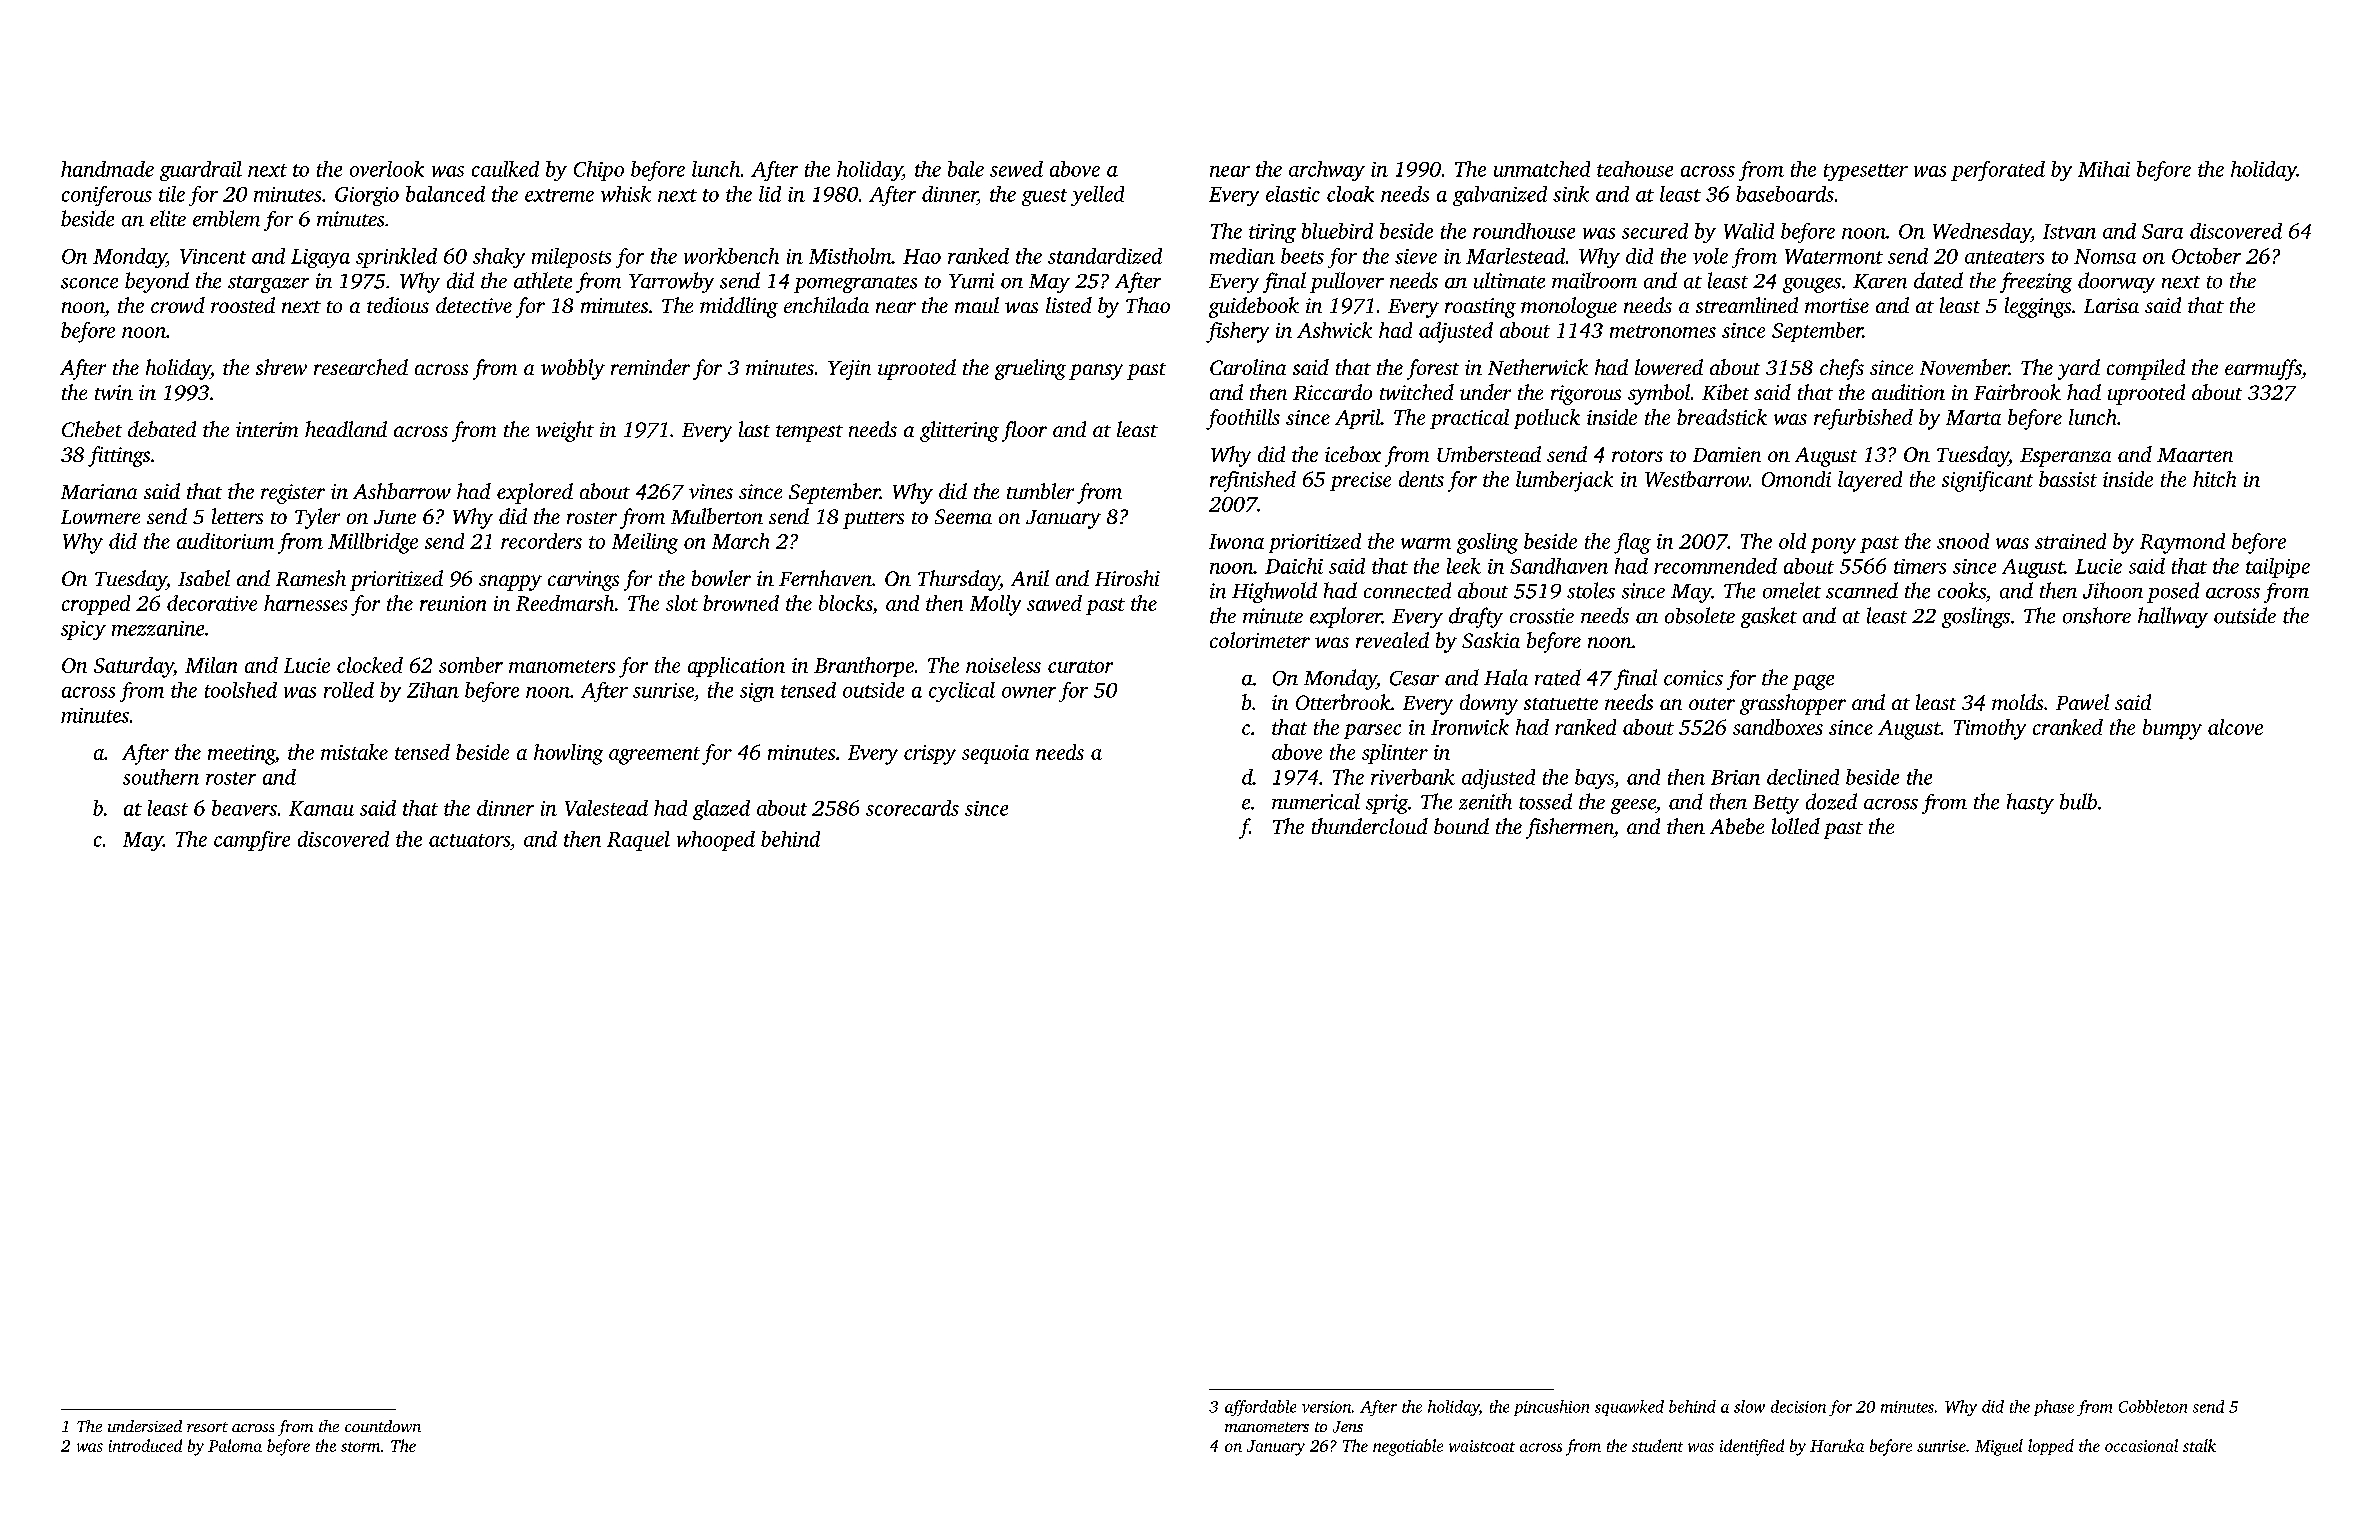 This page has width=2380, height=1540. What do you see at coordinates (1408, 1447) in the page?
I see `negotiable` at bounding box center [1408, 1447].
